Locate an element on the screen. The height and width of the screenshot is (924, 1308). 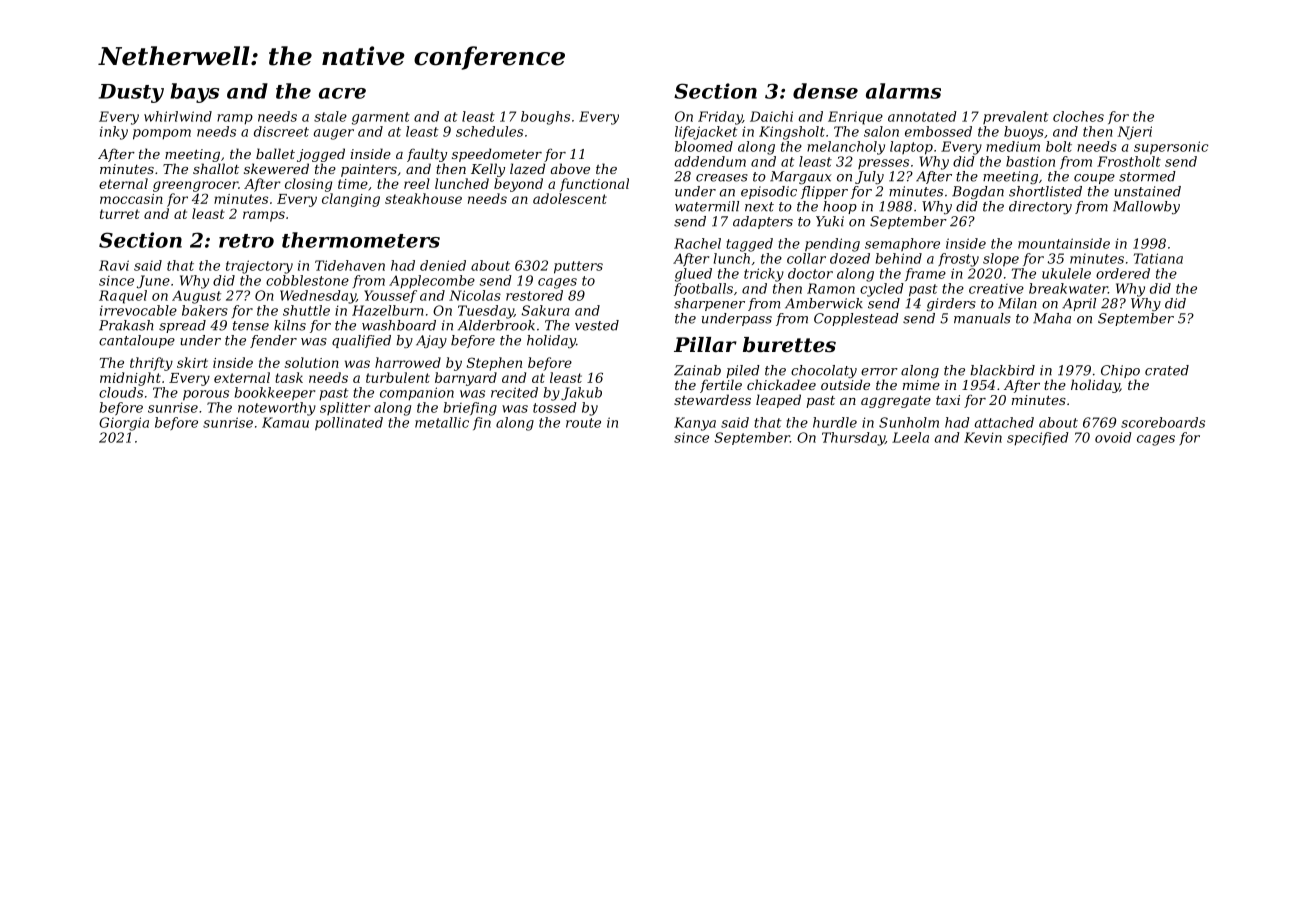
discreet is located at coordinates (281, 131).
